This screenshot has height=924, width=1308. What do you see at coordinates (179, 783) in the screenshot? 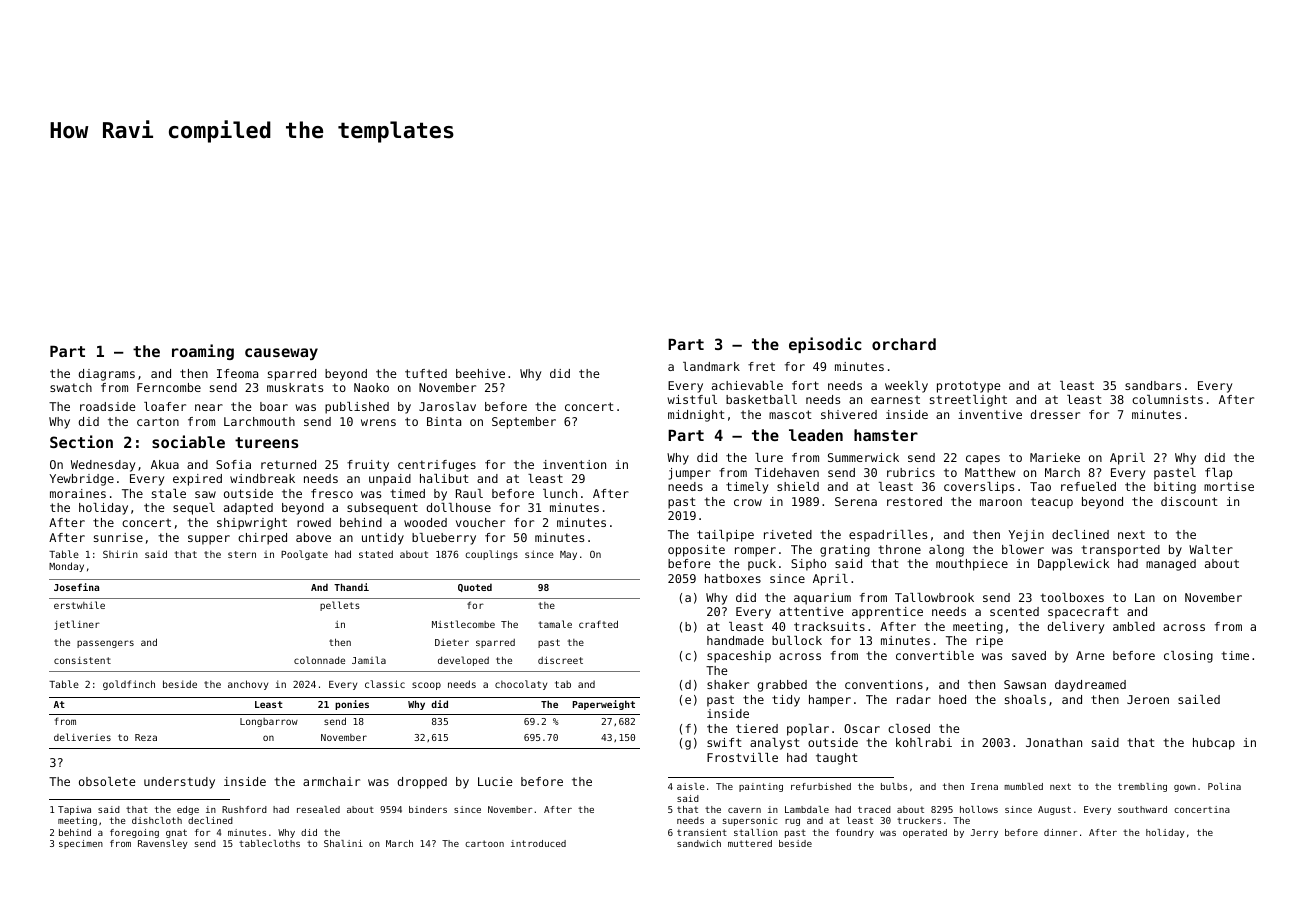
I see `understudy` at bounding box center [179, 783].
